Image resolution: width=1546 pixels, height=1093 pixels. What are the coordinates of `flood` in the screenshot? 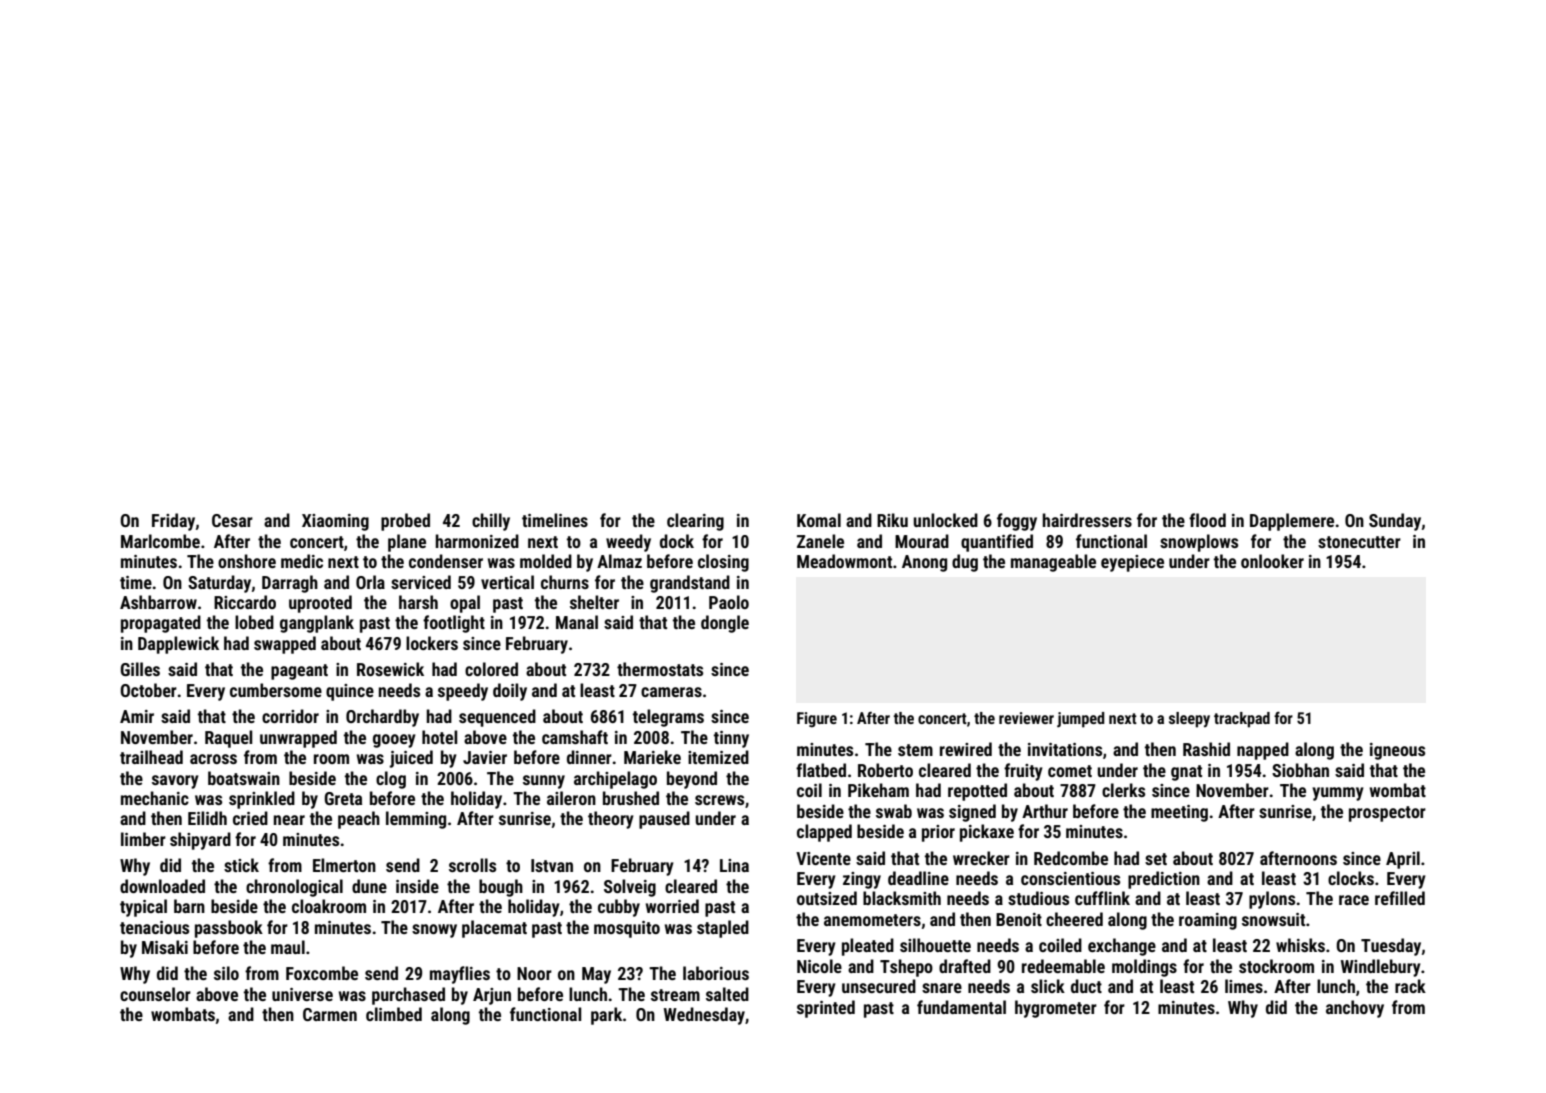 It's located at (1207, 520).
